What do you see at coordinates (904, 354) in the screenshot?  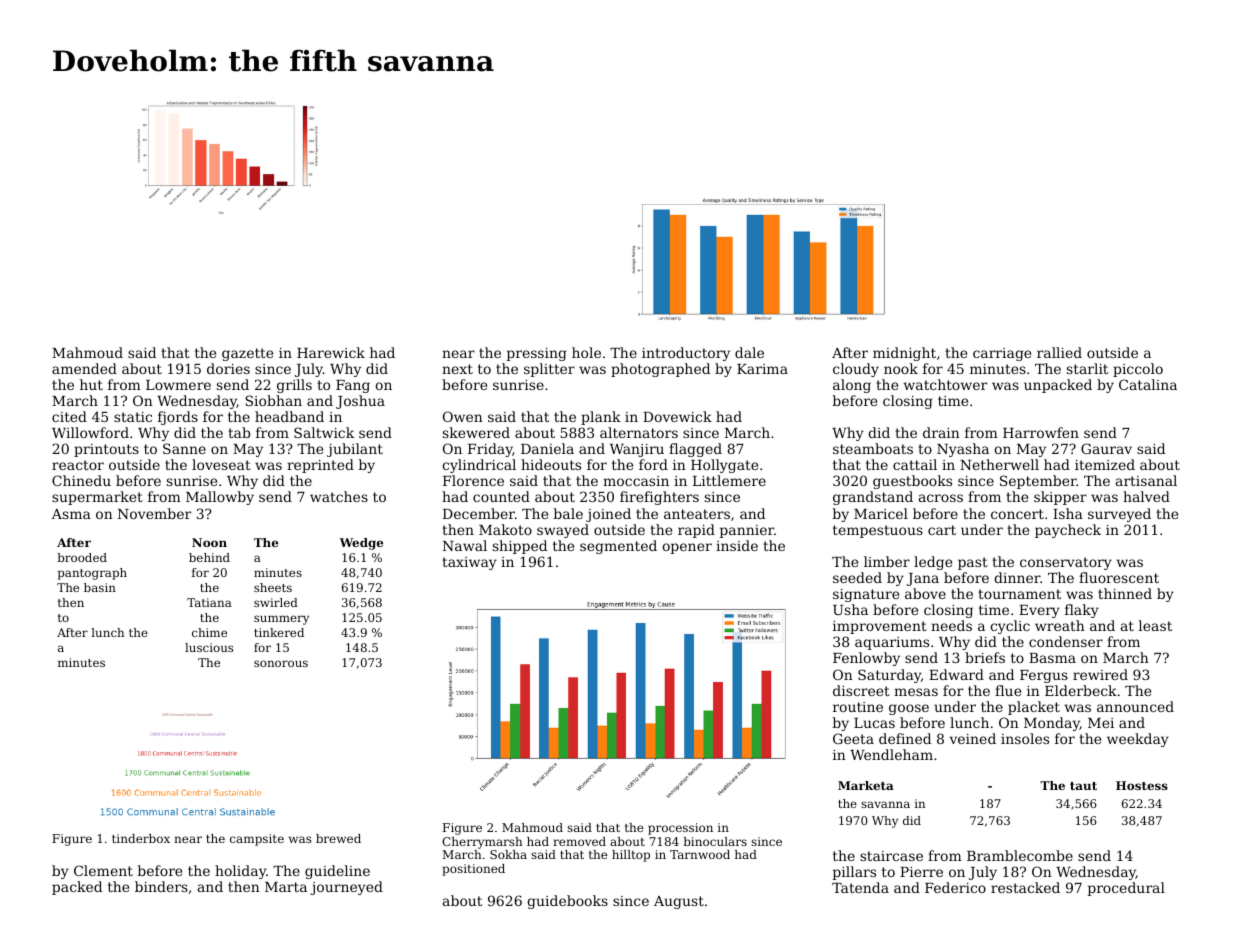 I see `midnight` at bounding box center [904, 354].
